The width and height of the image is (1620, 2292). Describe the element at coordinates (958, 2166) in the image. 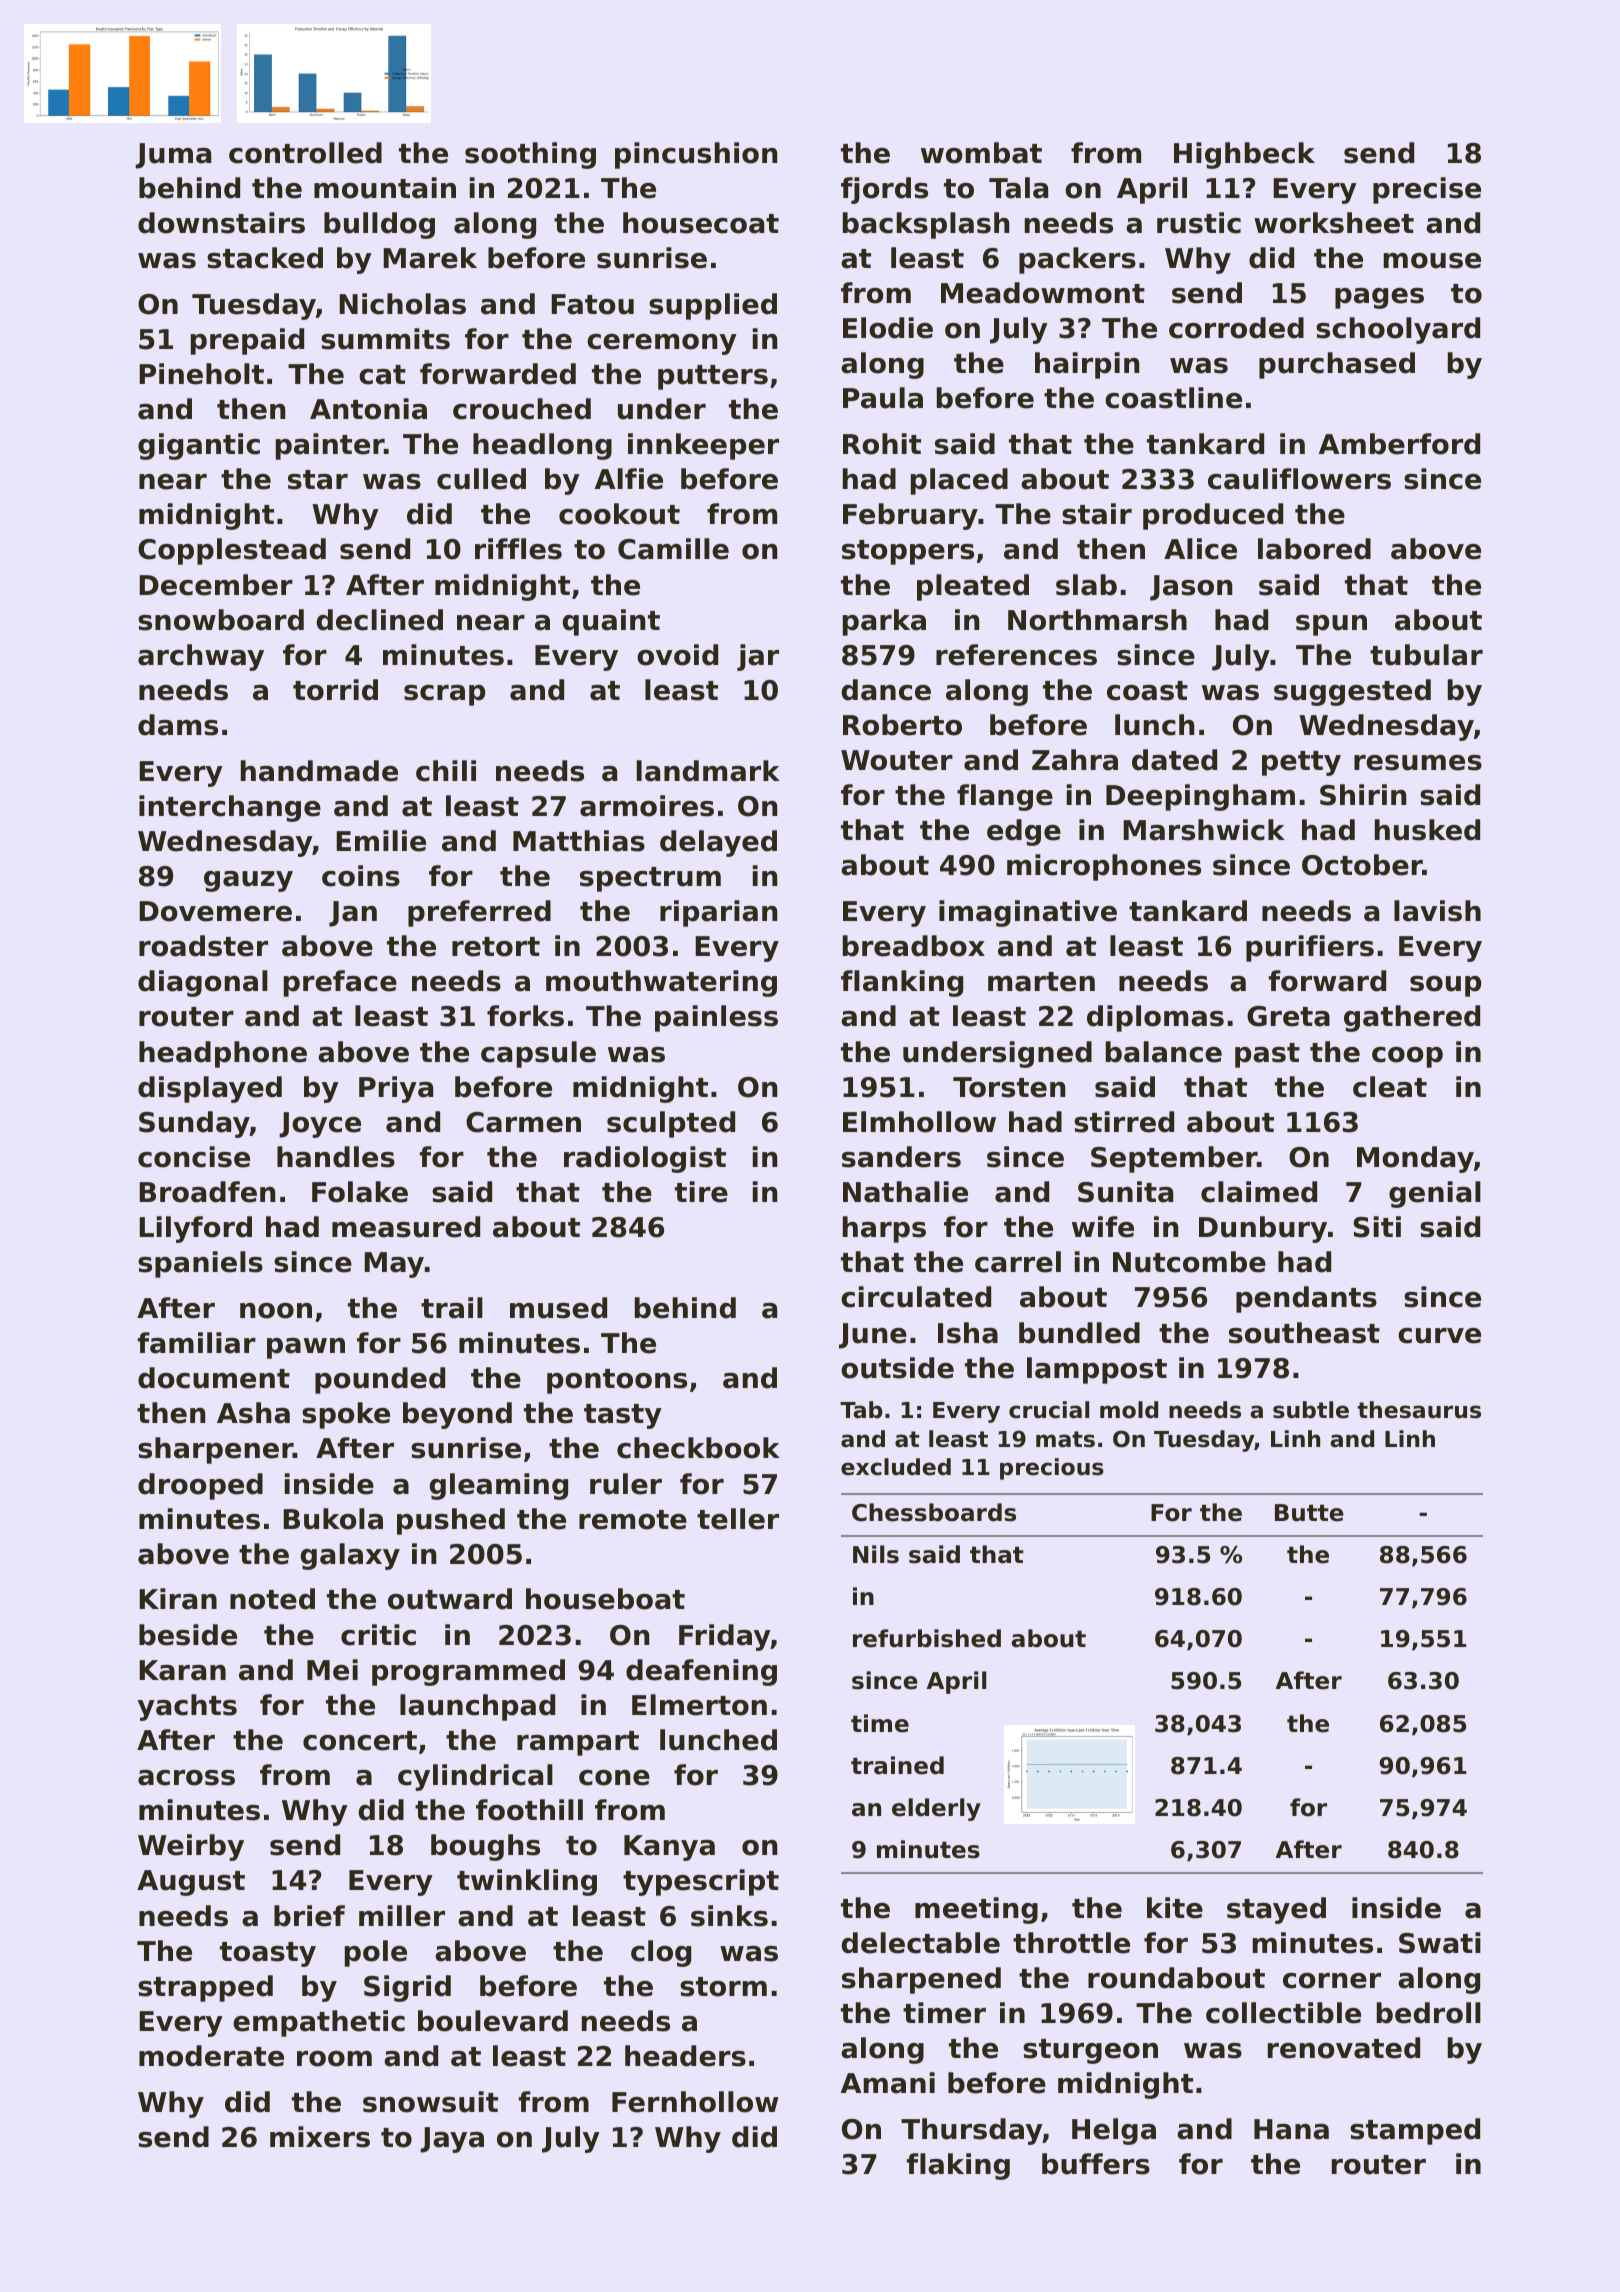

I see `flaking` at that location.
